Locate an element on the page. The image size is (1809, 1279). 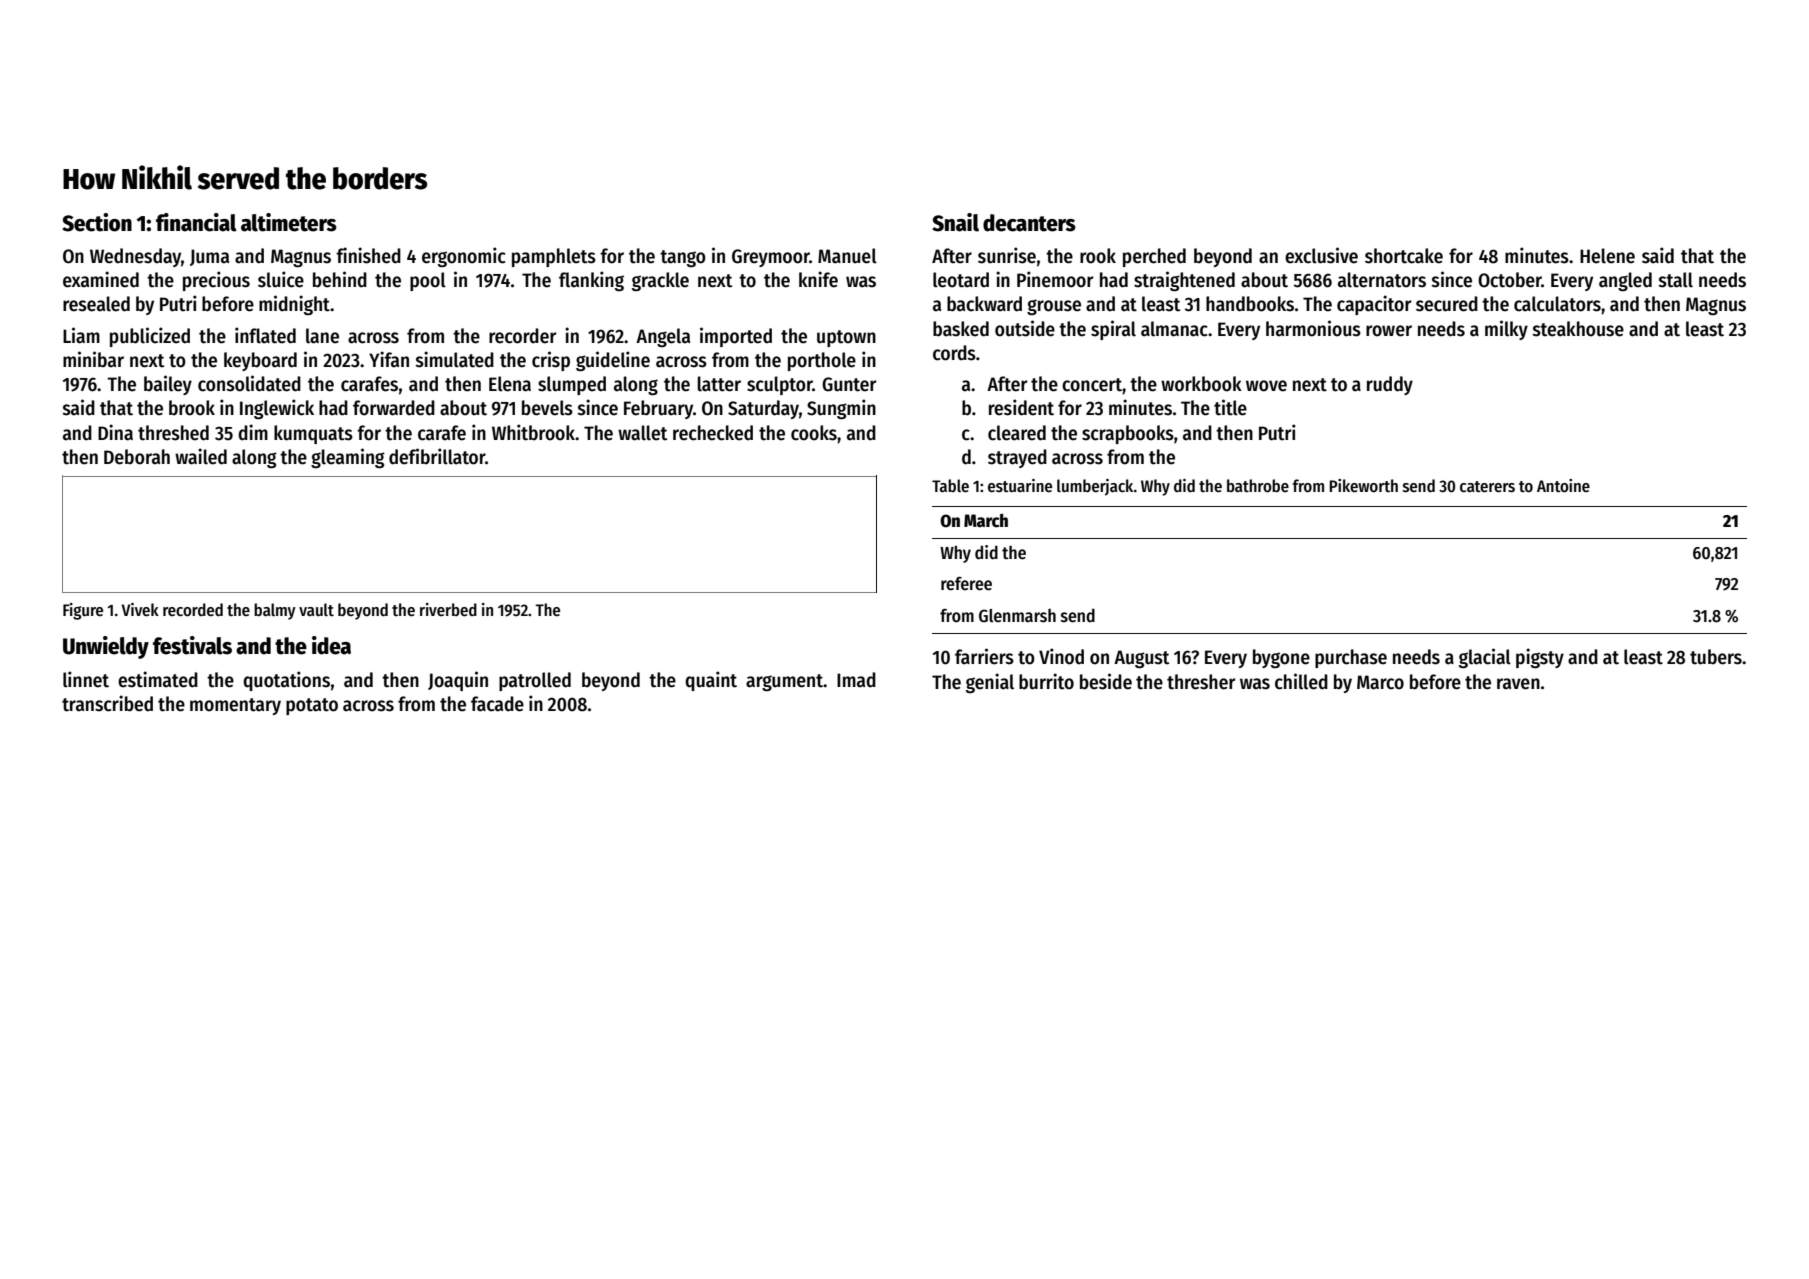
porthole is located at coordinates (822, 361).
